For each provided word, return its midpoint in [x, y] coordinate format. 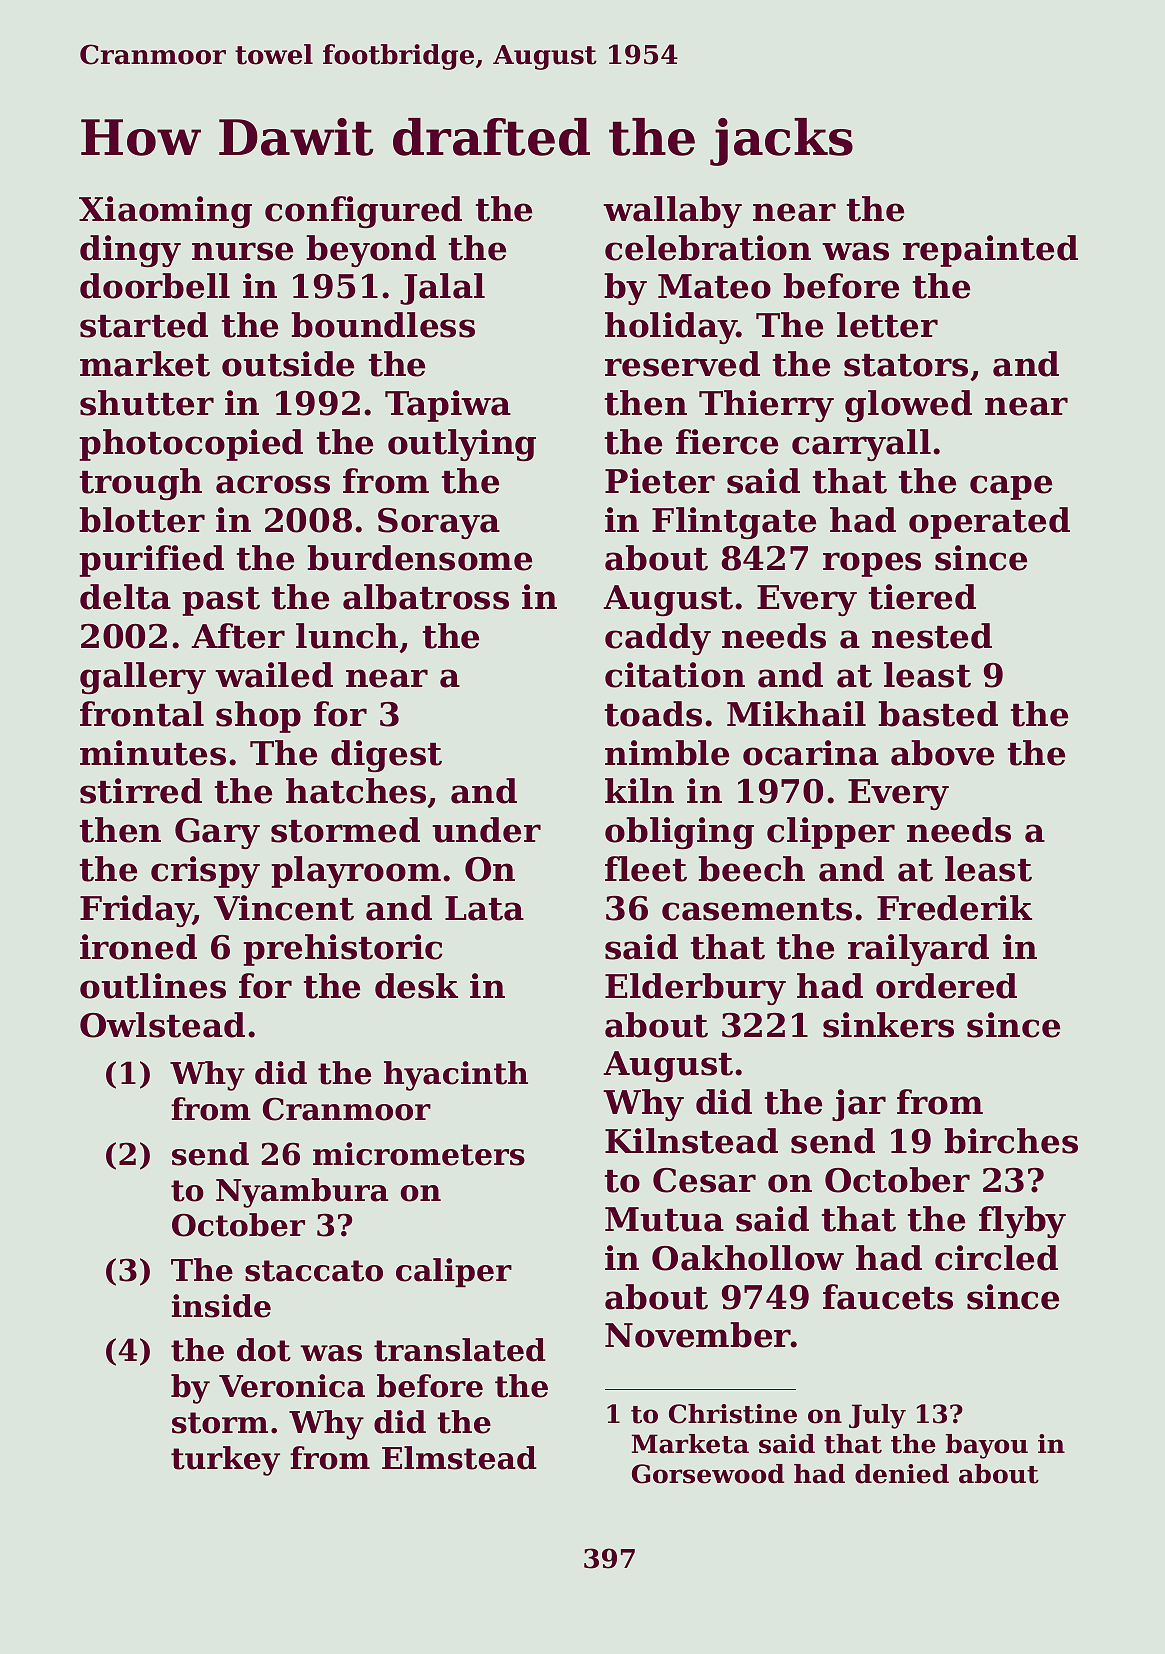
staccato [314, 1271]
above [942, 753]
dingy [130, 251]
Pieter [660, 481]
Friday [137, 911]
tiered [922, 597]
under [486, 830]
